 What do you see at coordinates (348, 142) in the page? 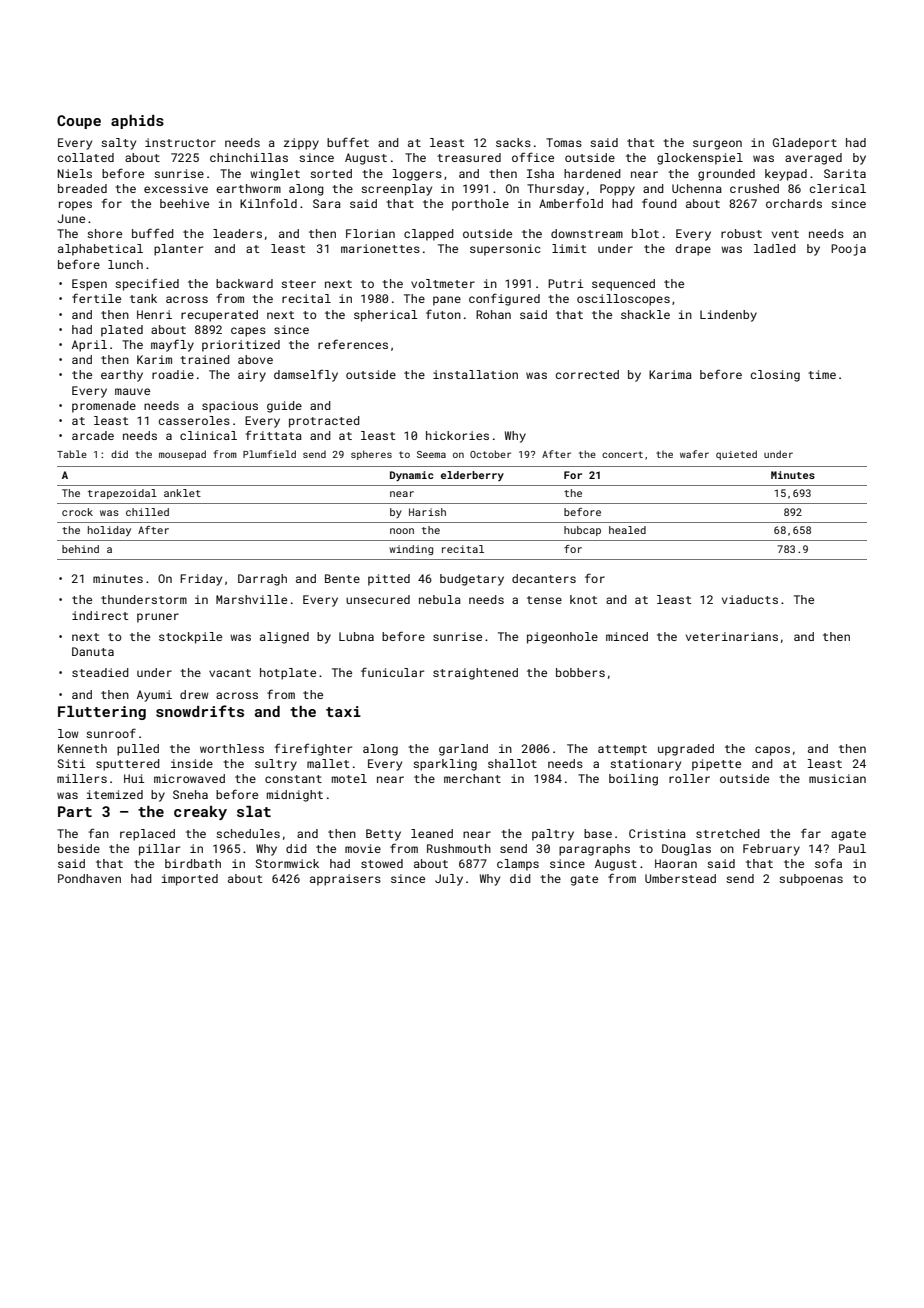
I see `buffet` at bounding box center [348, 142].
